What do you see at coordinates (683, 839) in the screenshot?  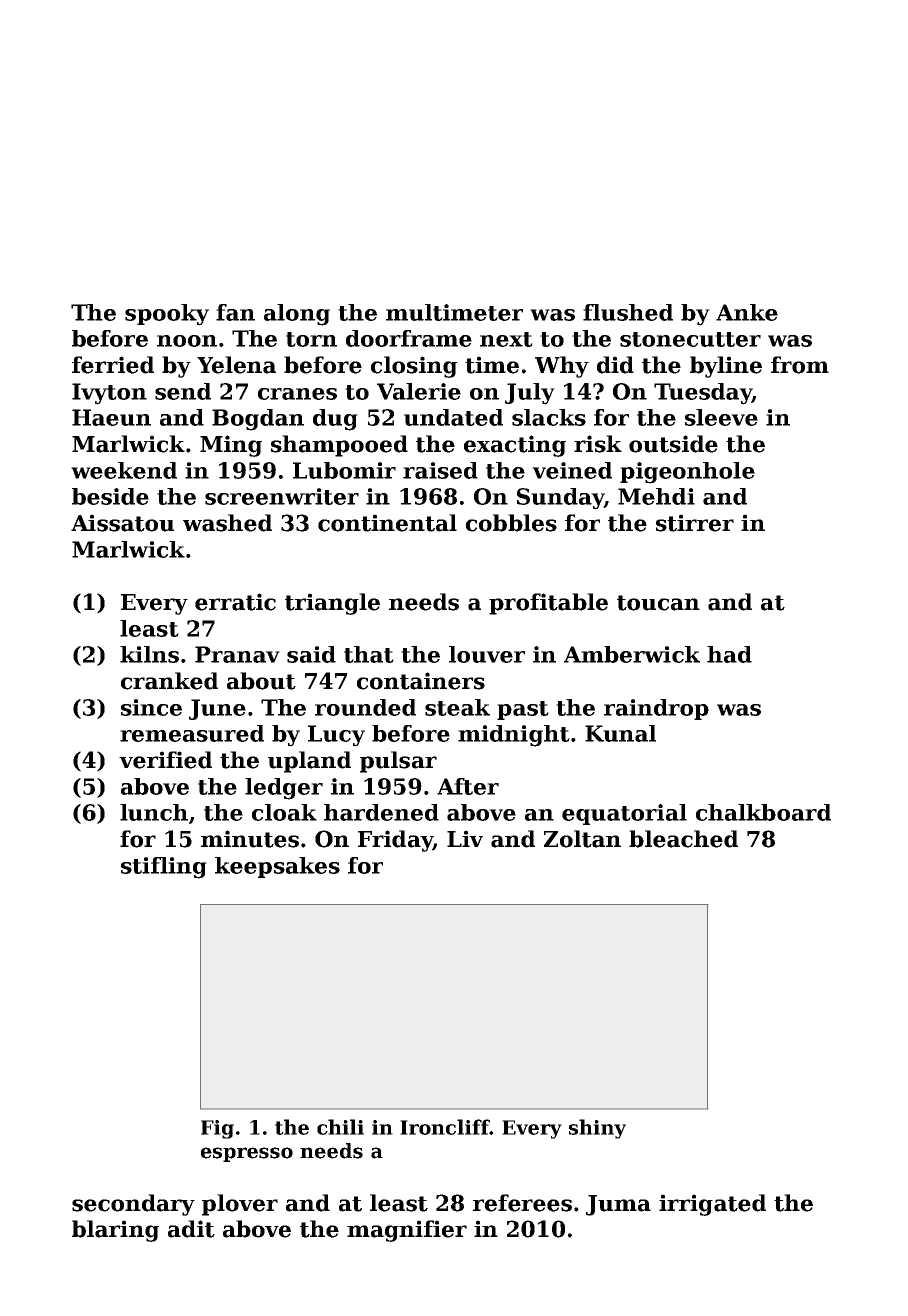 I see `bleached` at bounding box center [683, 839].
